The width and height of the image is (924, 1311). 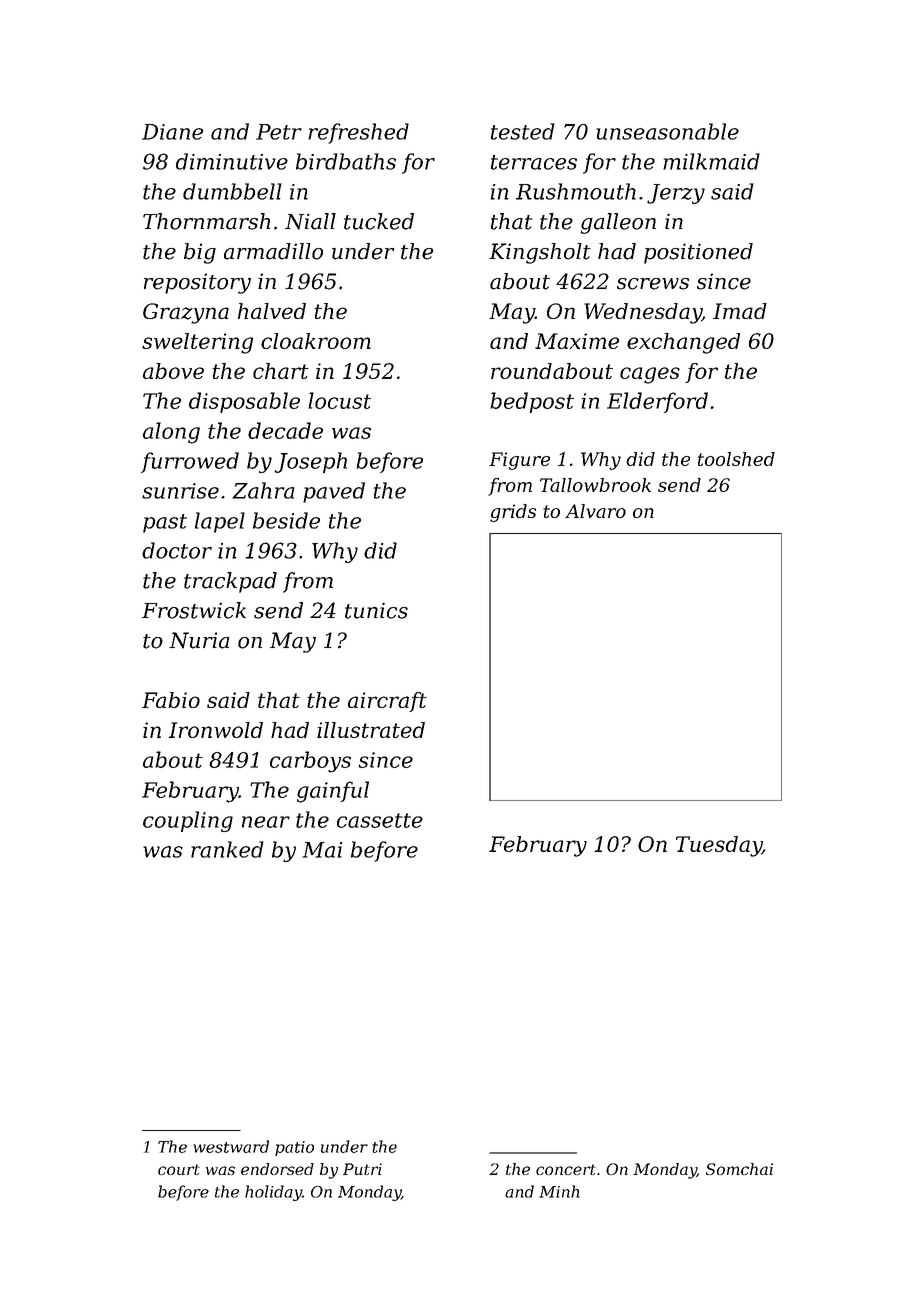 I want to click on Petr, so click(x=279, y=132).
